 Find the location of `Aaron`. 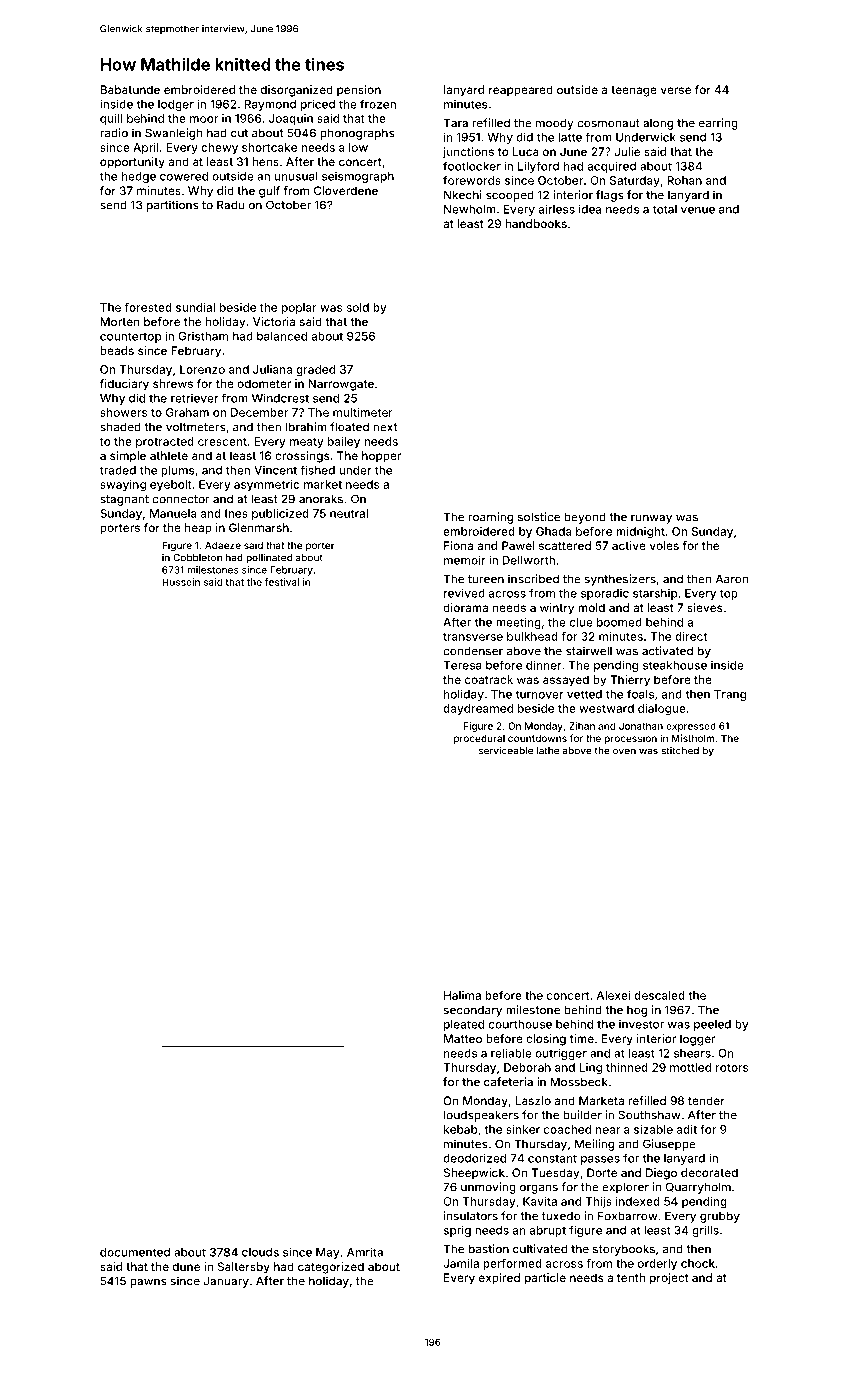

Aaron is located at coordinates (732, 579).
